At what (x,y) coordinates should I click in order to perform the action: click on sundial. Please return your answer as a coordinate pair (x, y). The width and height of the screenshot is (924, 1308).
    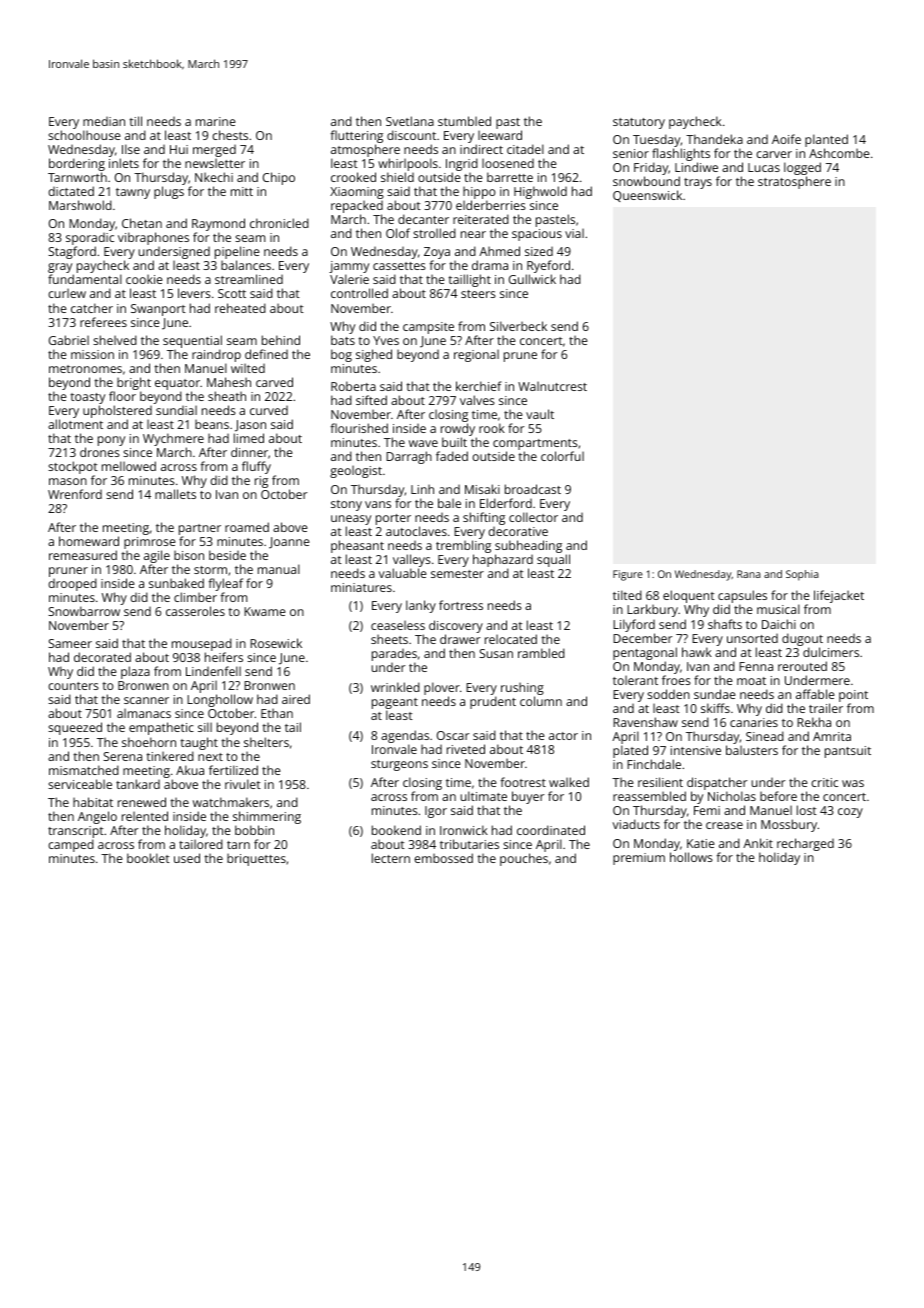
    Looking at the image, I should click on (176, 410).
